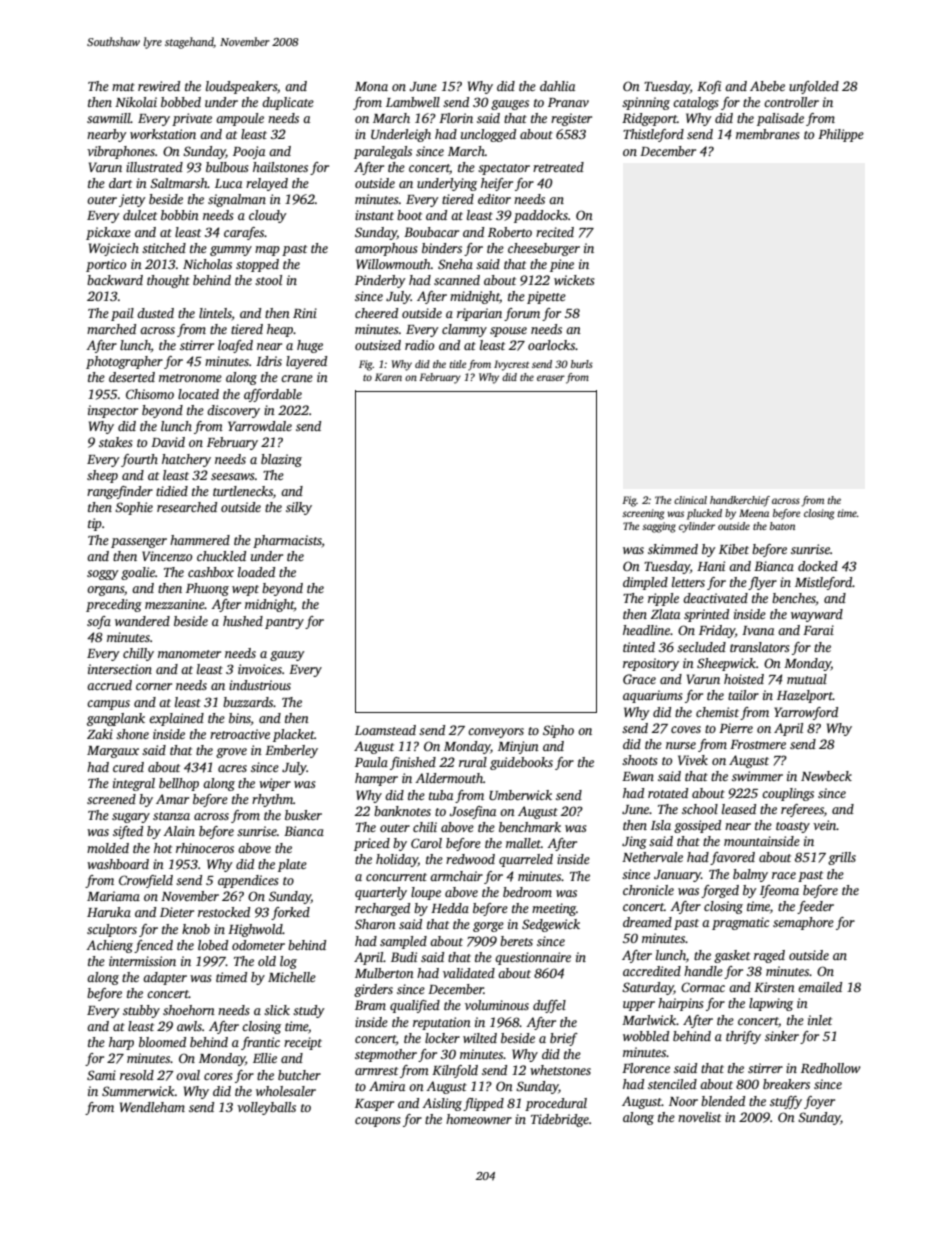 The width and height of the screenshot is (952, 1233). What do you see at coordinates (371, 86) in the screenshot?
I see `Mona` at bounding box center [371, 86].
